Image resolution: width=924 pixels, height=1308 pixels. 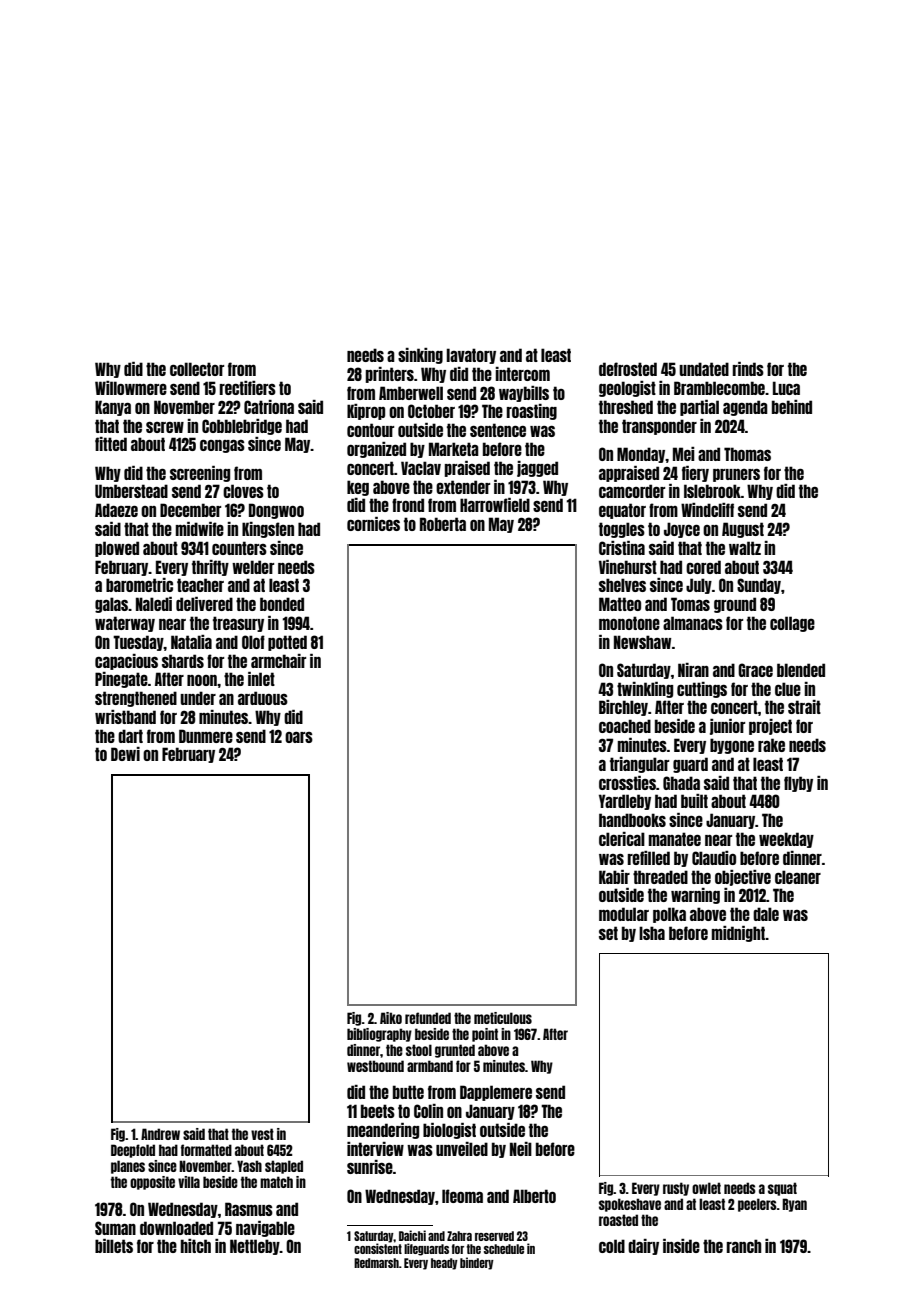 What do you see at coordinates (628, 369) in the document?
I see `defrosted` at bounding box center [628, 369].
